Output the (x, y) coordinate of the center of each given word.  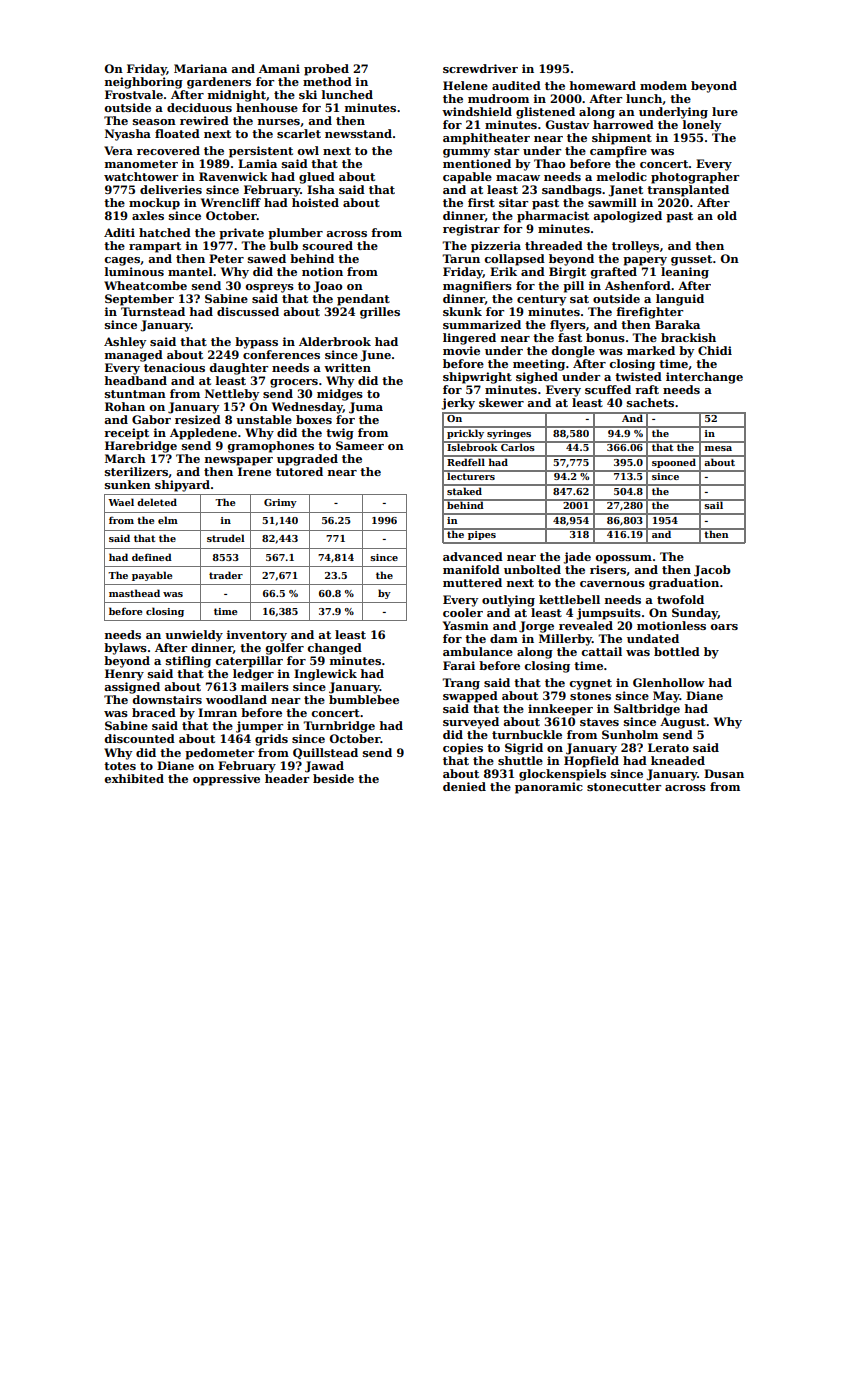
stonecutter (624, 787)
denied (464, 786)
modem (663, 85)
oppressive (226, 780)
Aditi (119, 232)
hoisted (315, 202)
